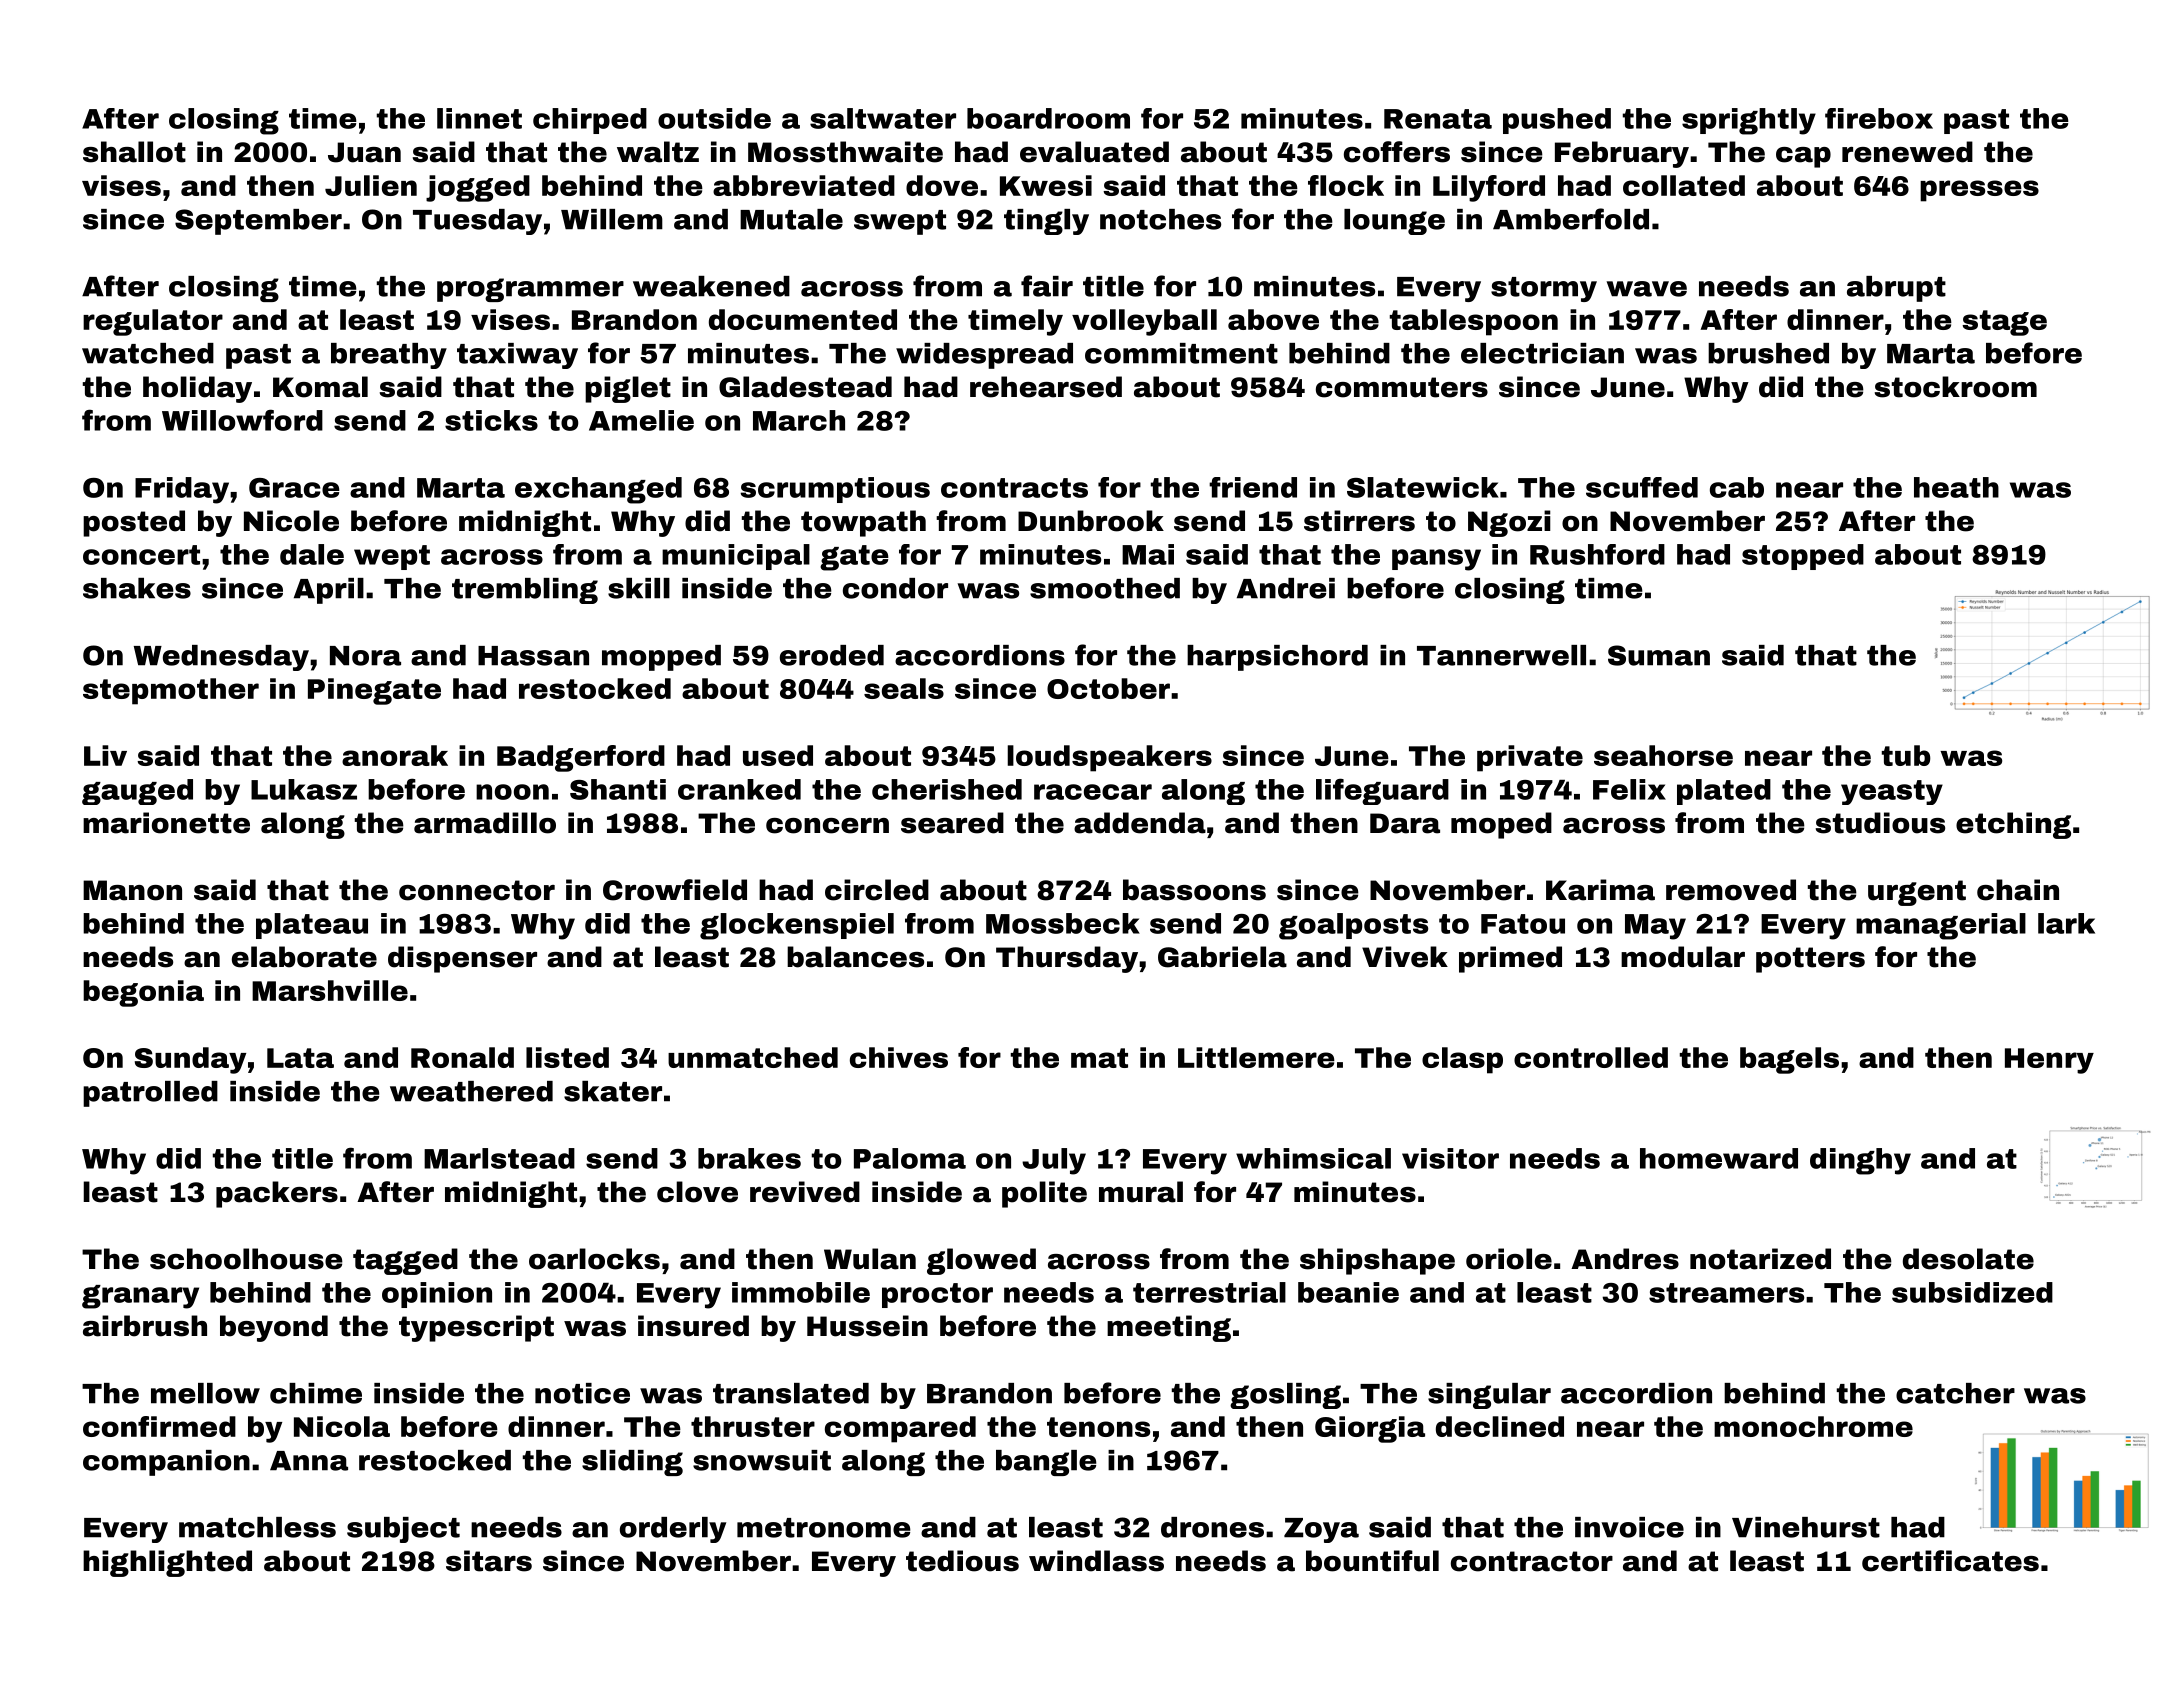  Describe the element at coordinates (1659, 655) in the screenshot. I see `Suman` at that location.
